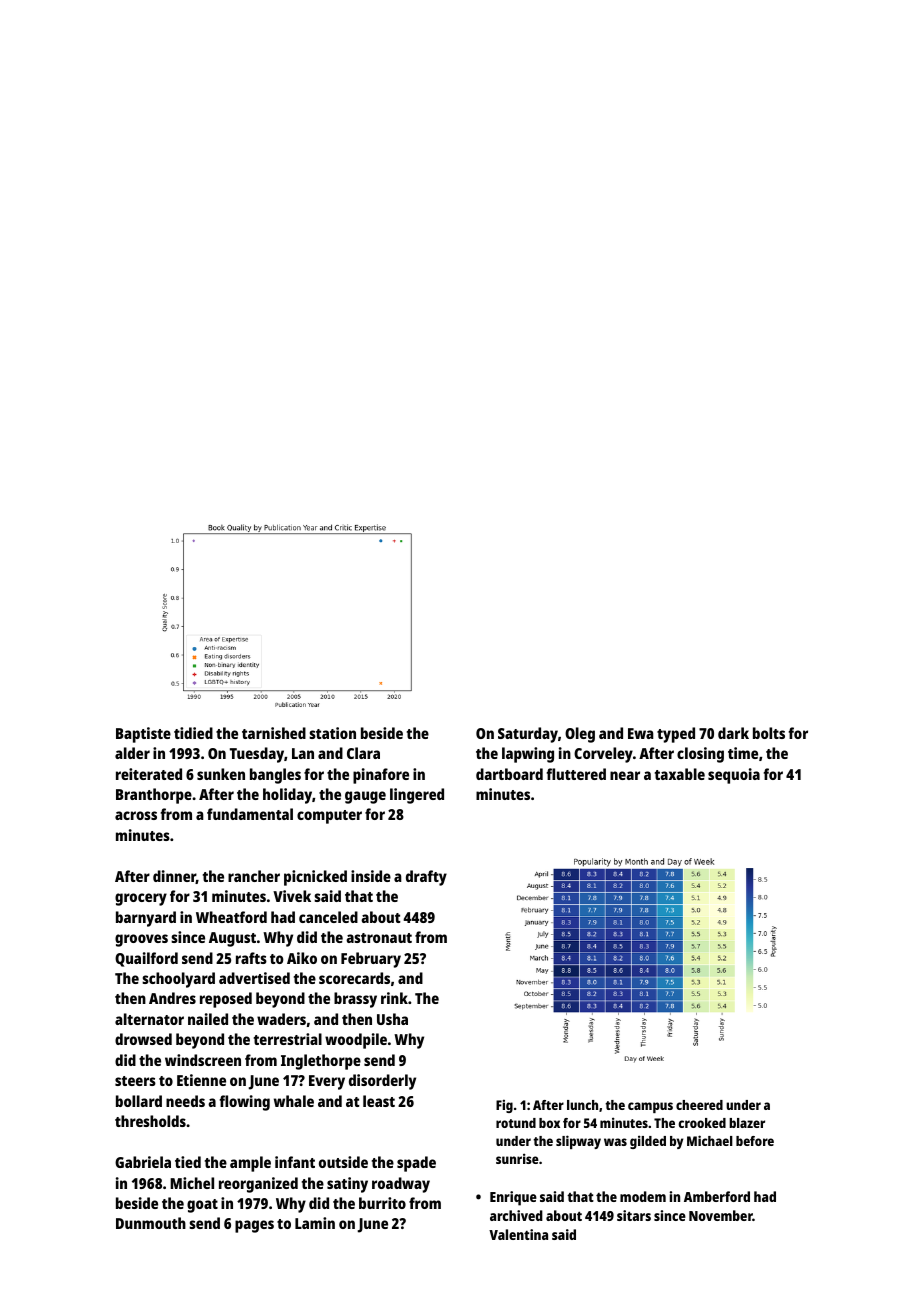  I want to click on rafts, so click(251, 958).
